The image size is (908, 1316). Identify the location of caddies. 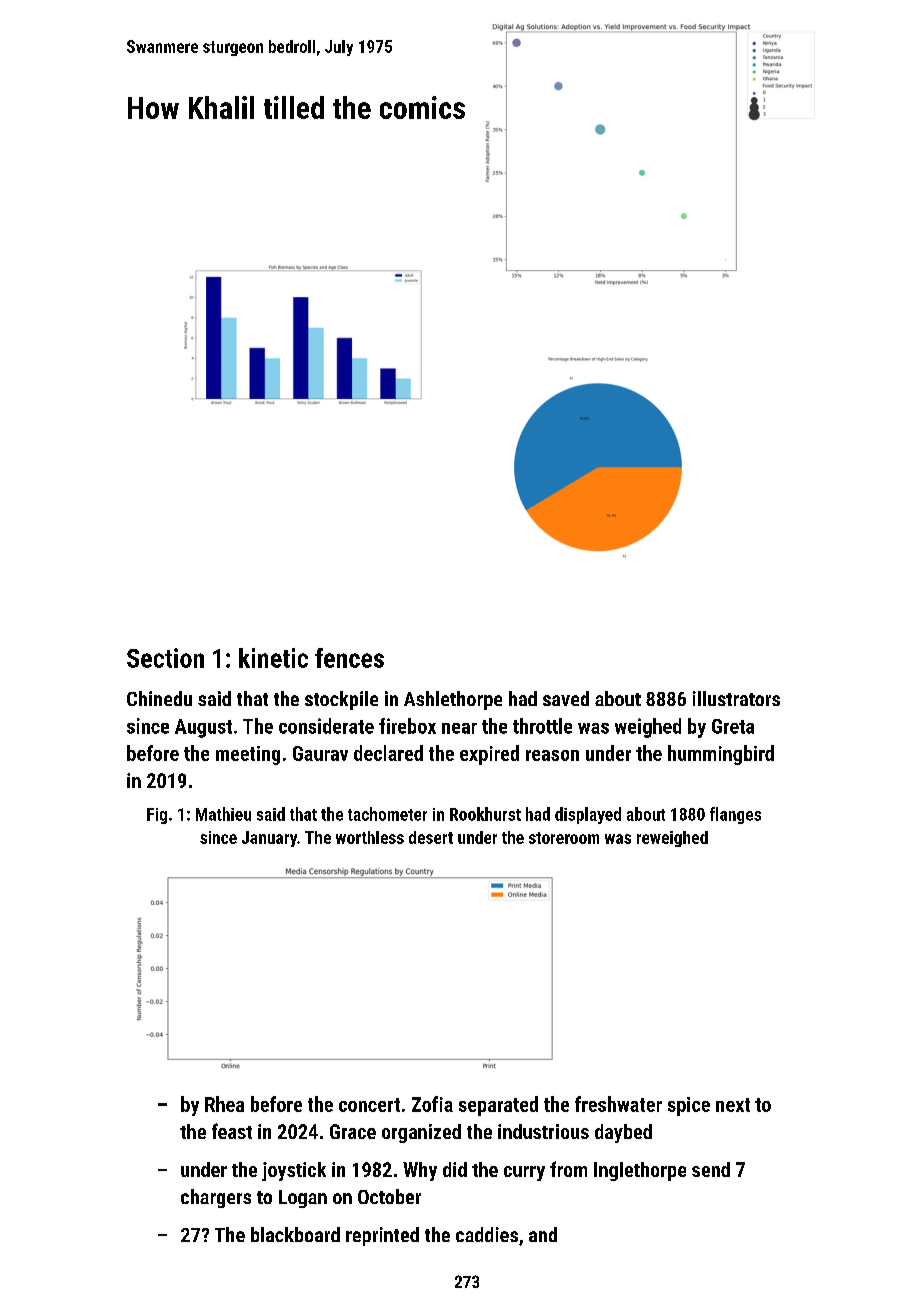
(487, 1234).
